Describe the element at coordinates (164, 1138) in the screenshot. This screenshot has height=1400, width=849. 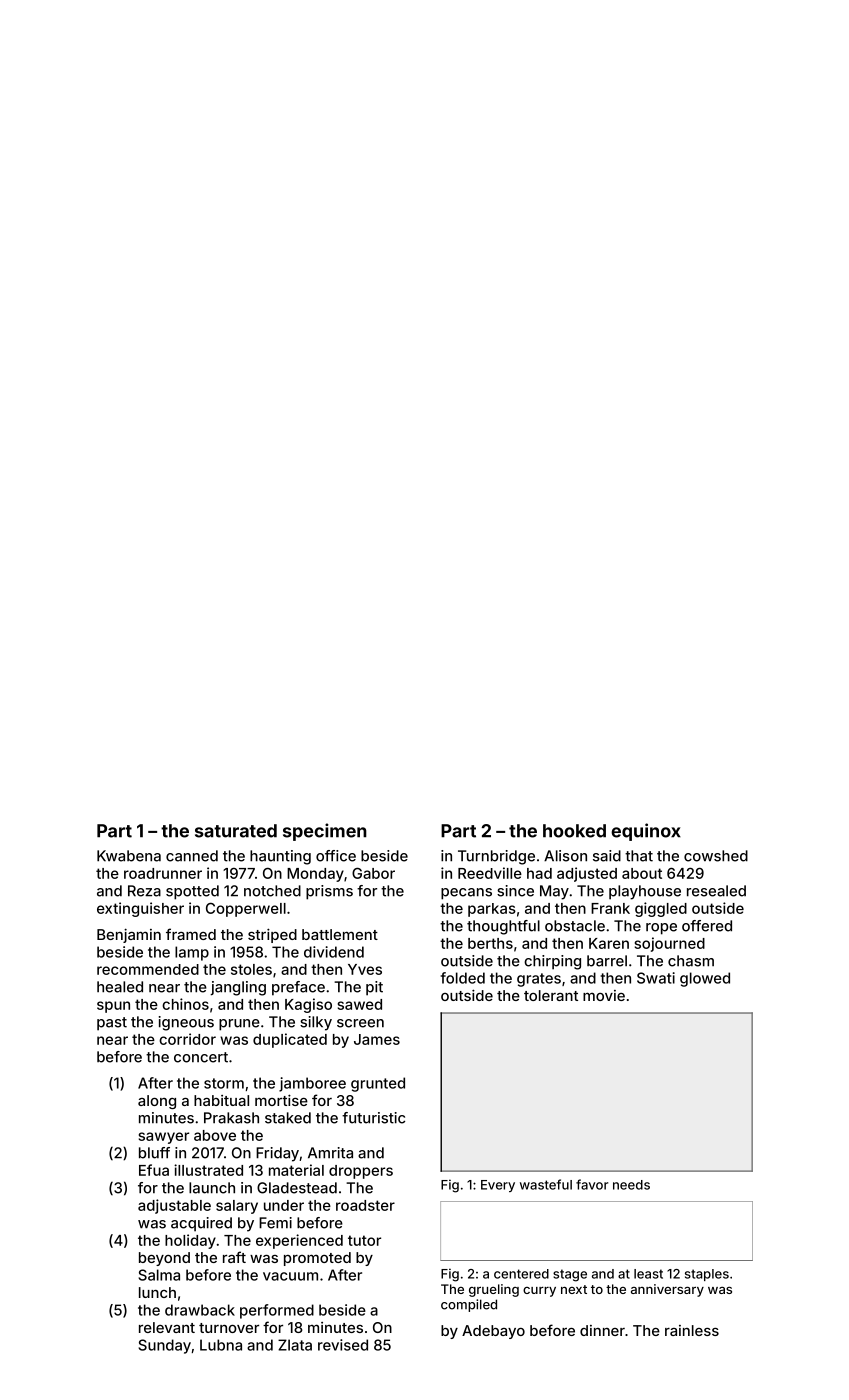
I see `sawyer` at that location.
